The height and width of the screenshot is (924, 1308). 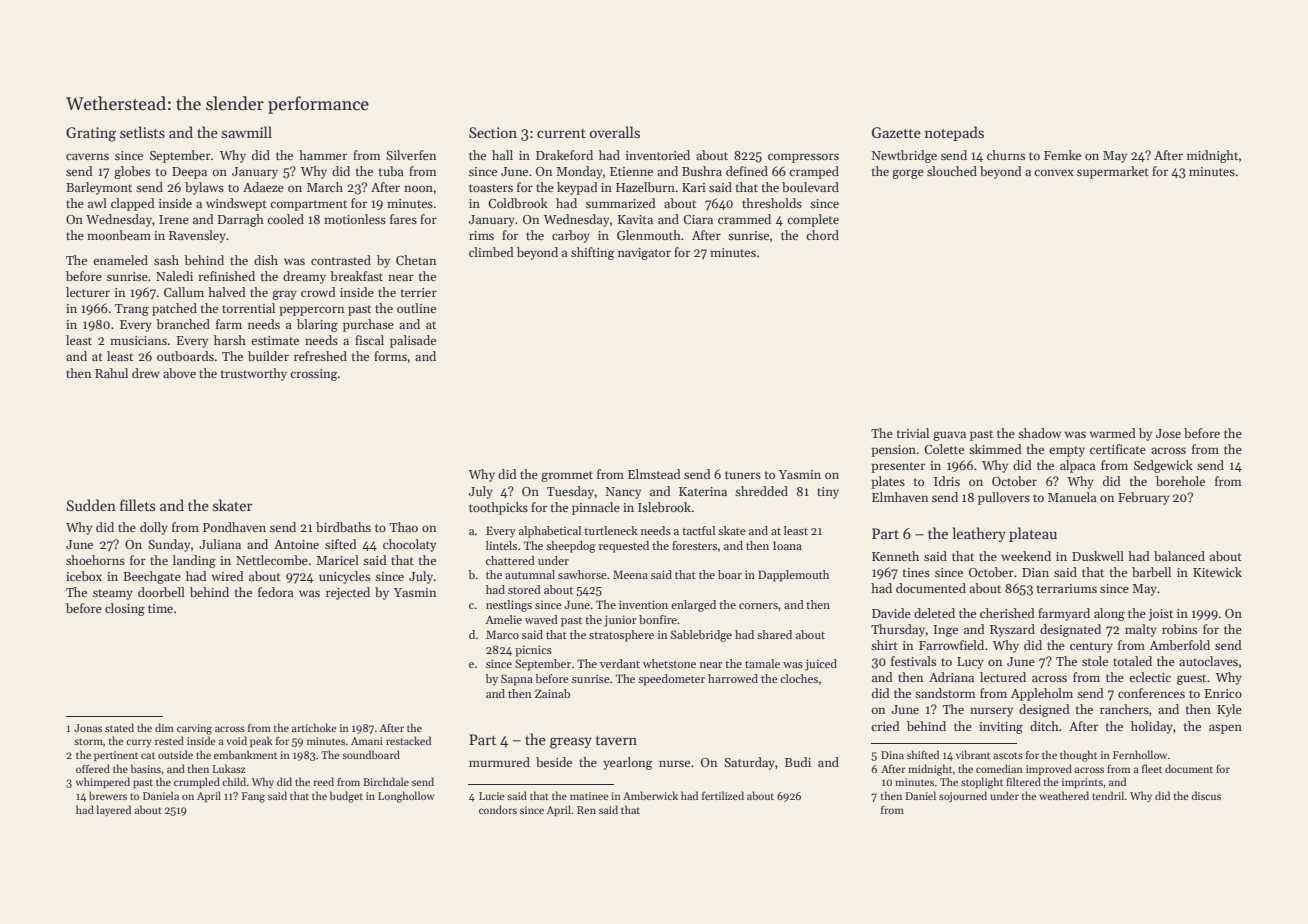 I want to click on palisade, so click(x=413, y=341).
